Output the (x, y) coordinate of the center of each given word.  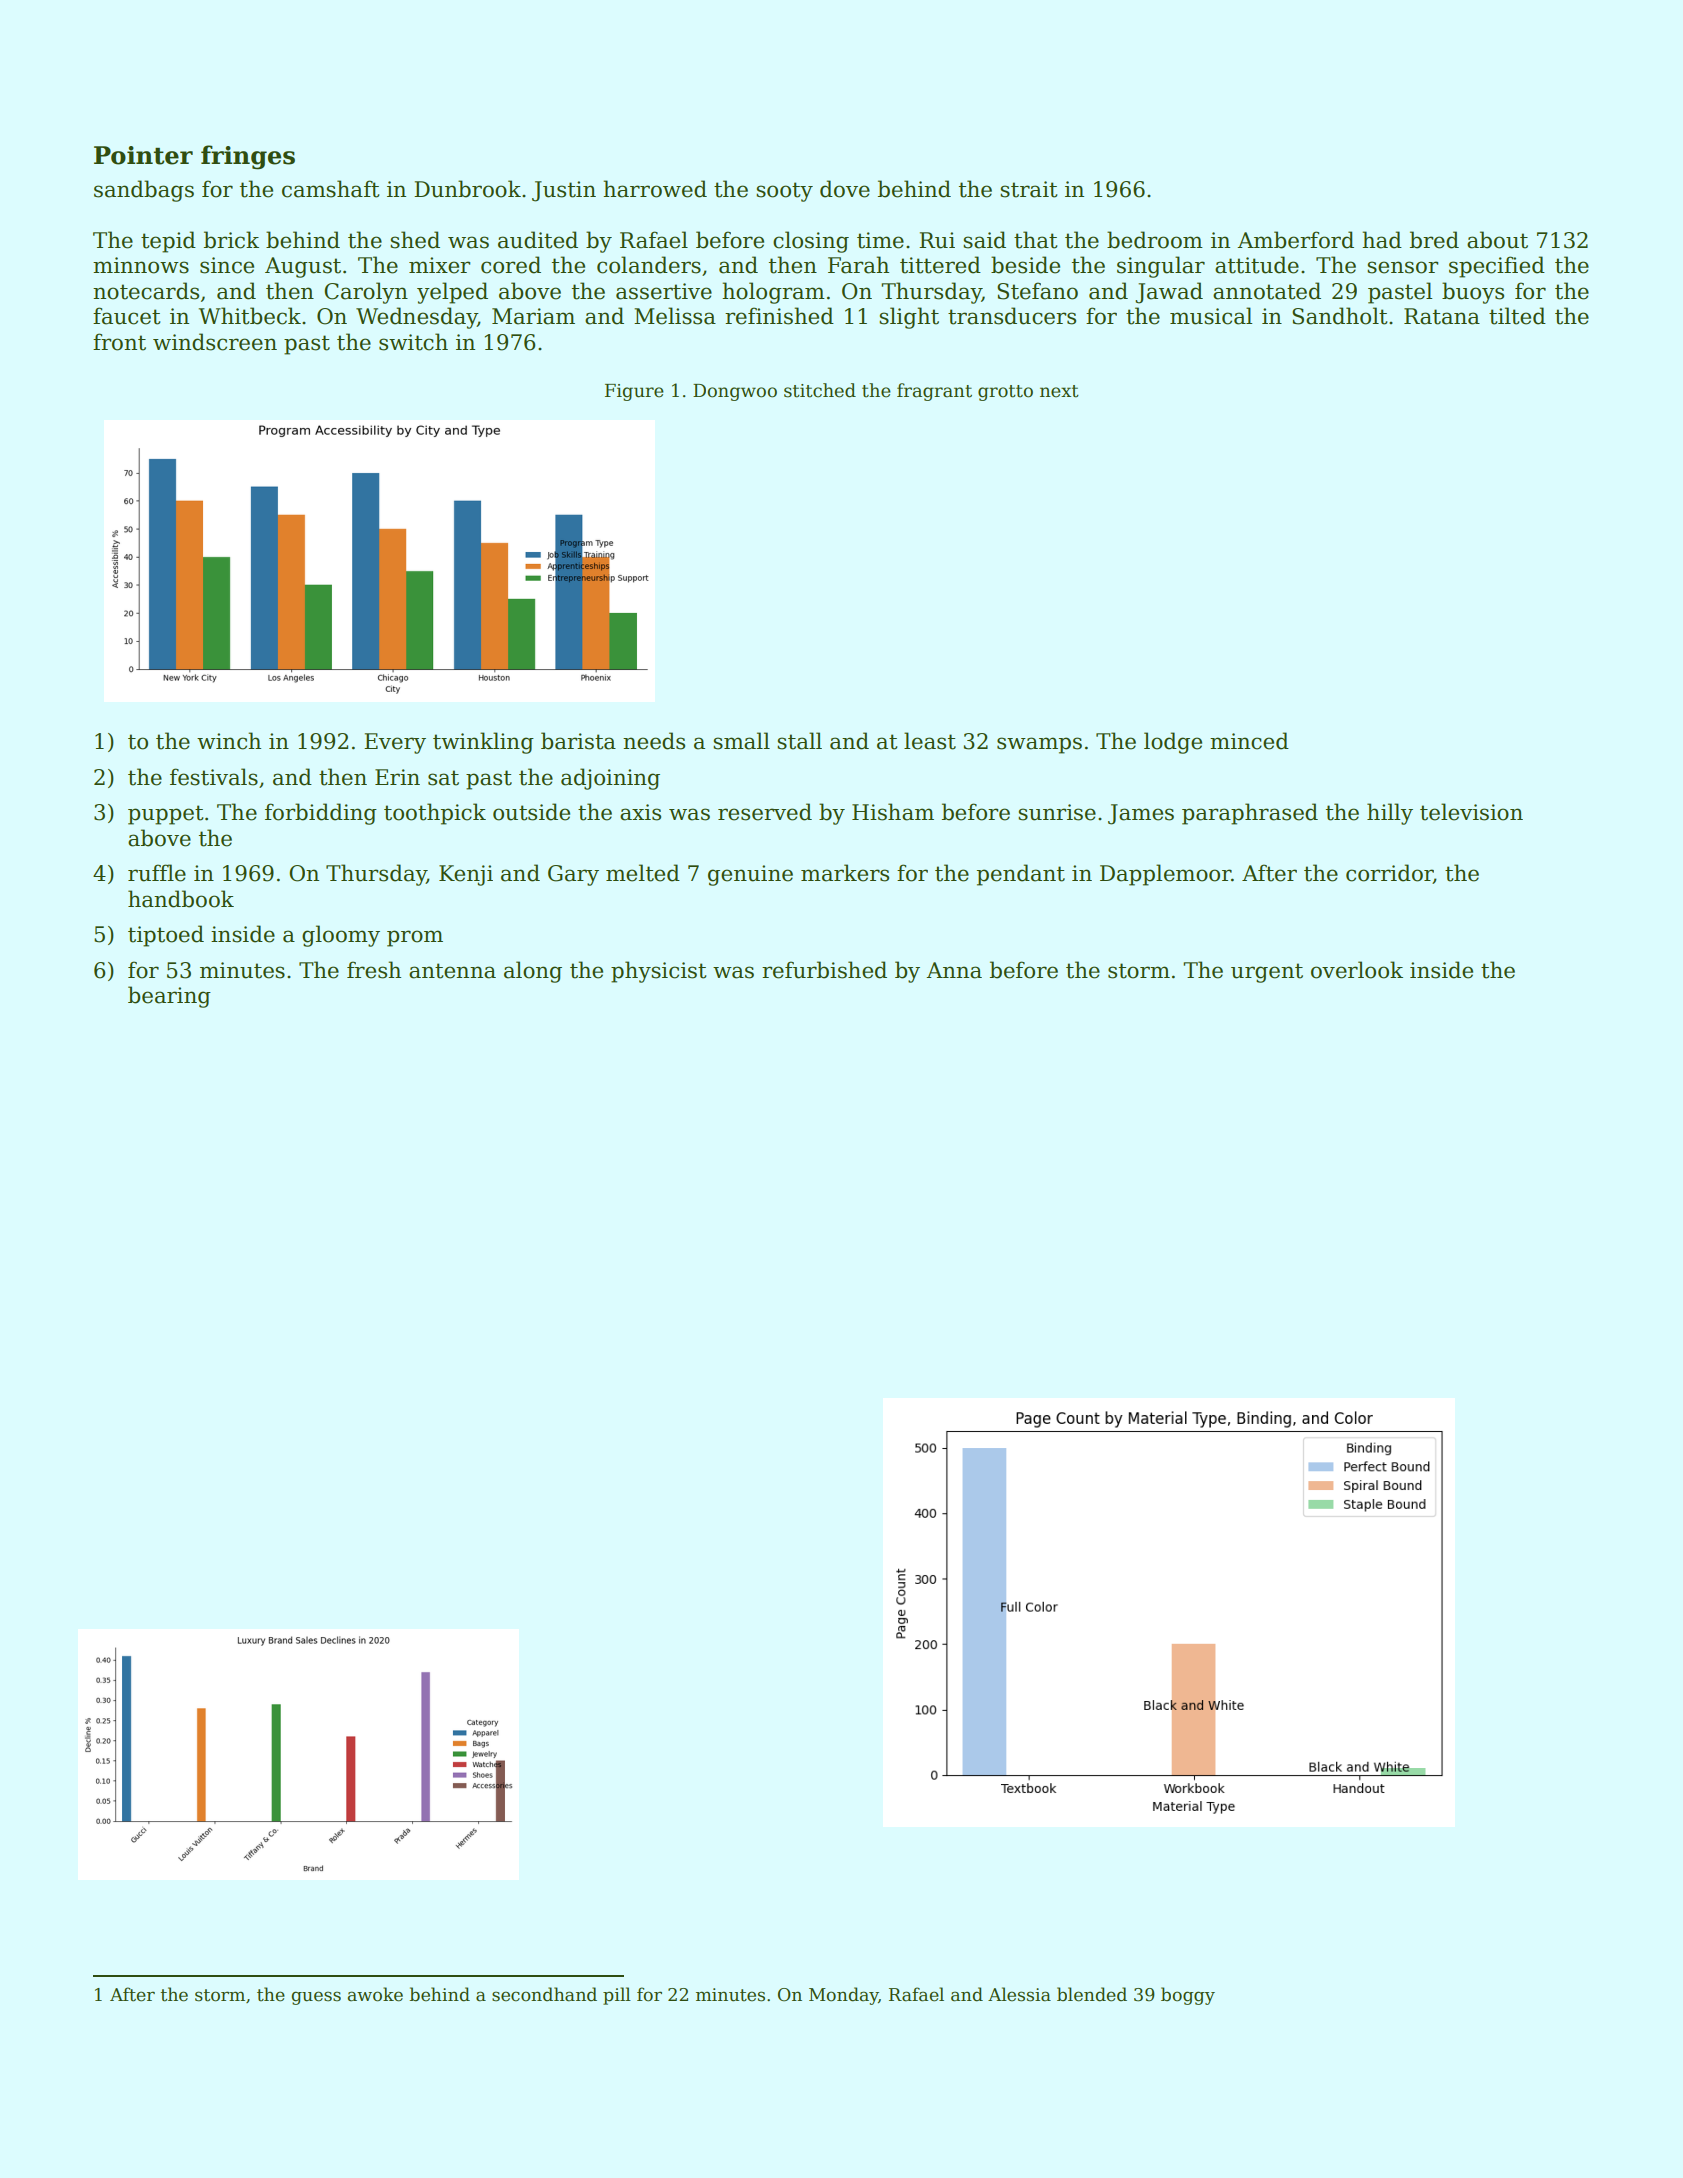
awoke (375, 1994)
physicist (658, 972)
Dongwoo (735, 392)
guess (316, 1998)
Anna (954, 970)
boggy (1188, 1996)
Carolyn (366, 293)
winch (229, 741)
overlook (1357, 970)
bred (1434, 240)
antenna (452, 971)
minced (1249, 741)
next (1059, 391)
